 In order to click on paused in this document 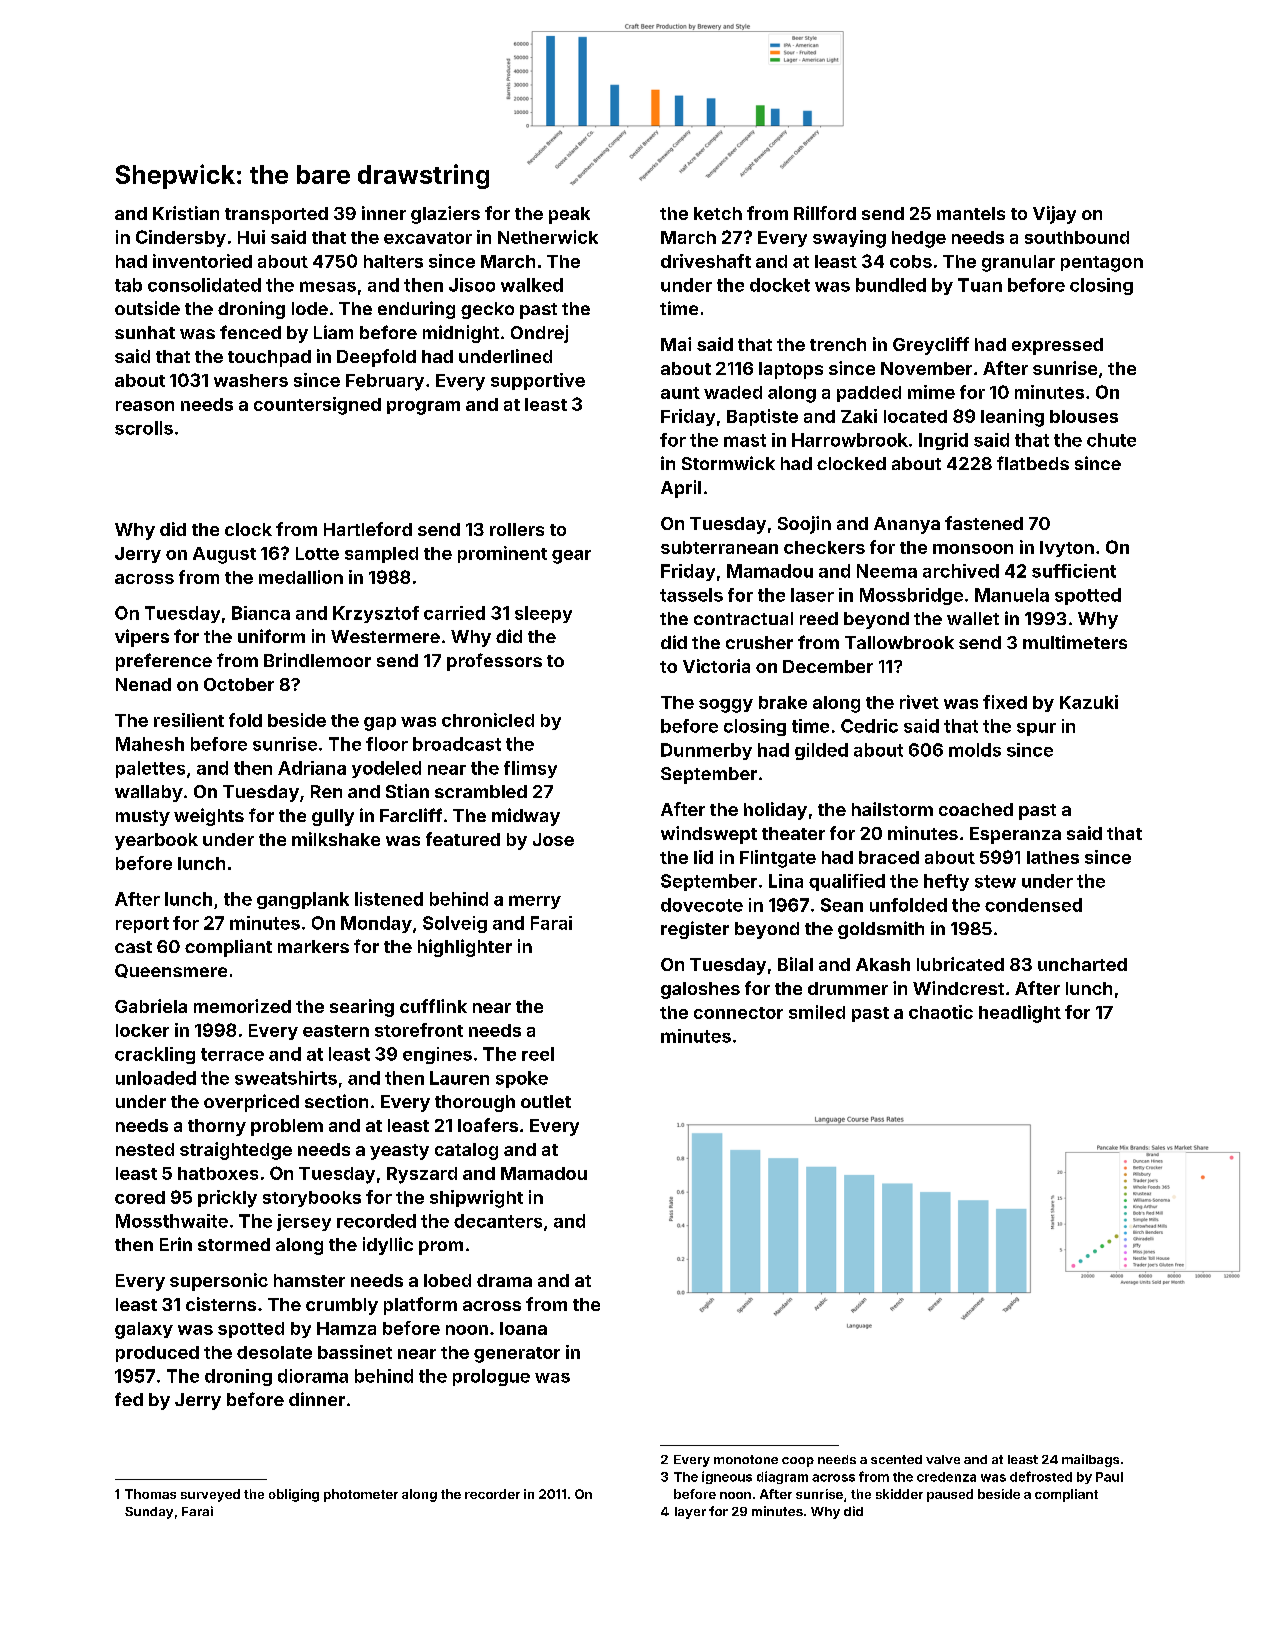, I will do `click(950, 1495)`.
